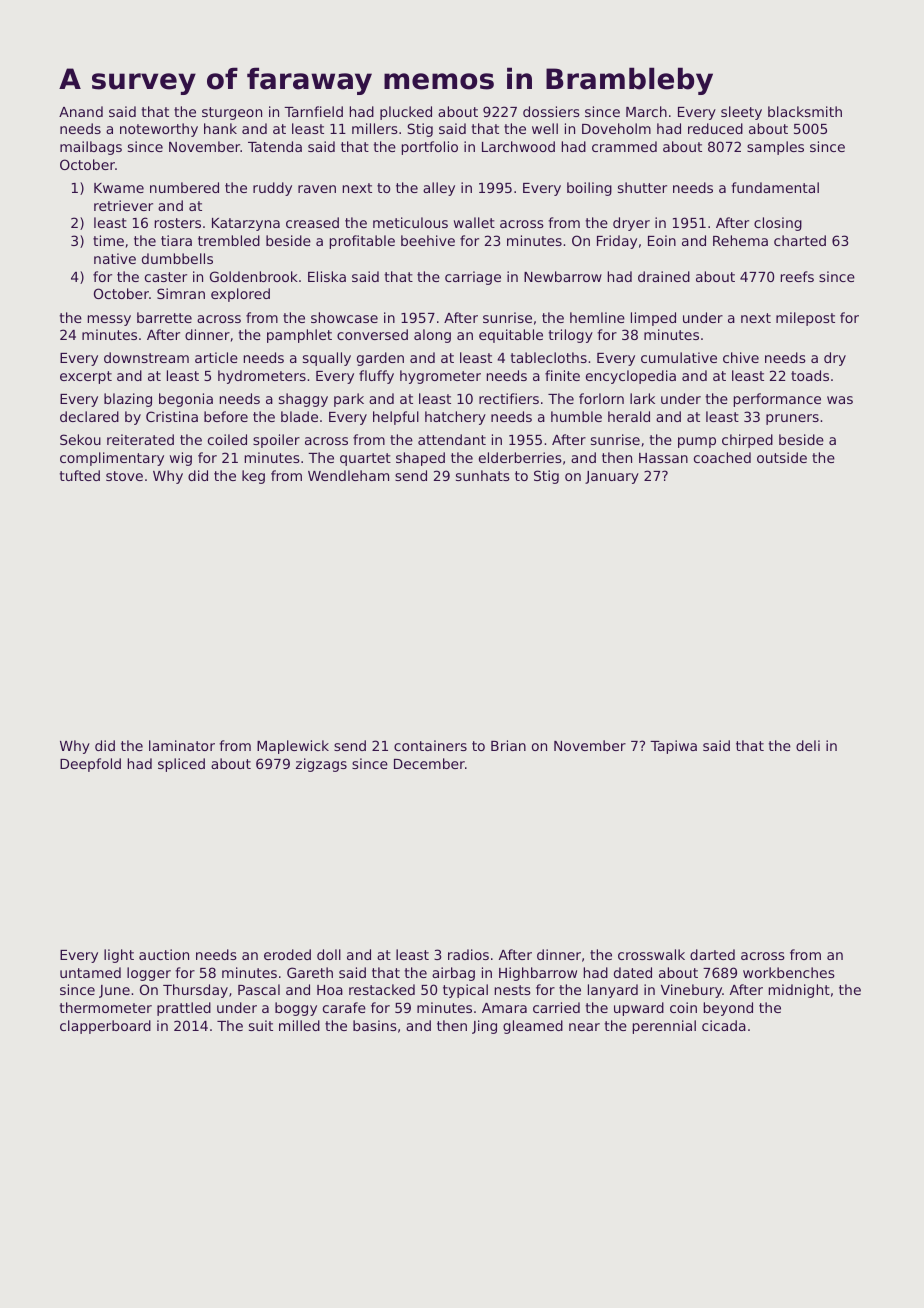 The height and width of the screenshot is (1308, 924). What do you see at coordinates (430, 745) in the screenshot?
I see `containers` at bounding box center [430, 745].
